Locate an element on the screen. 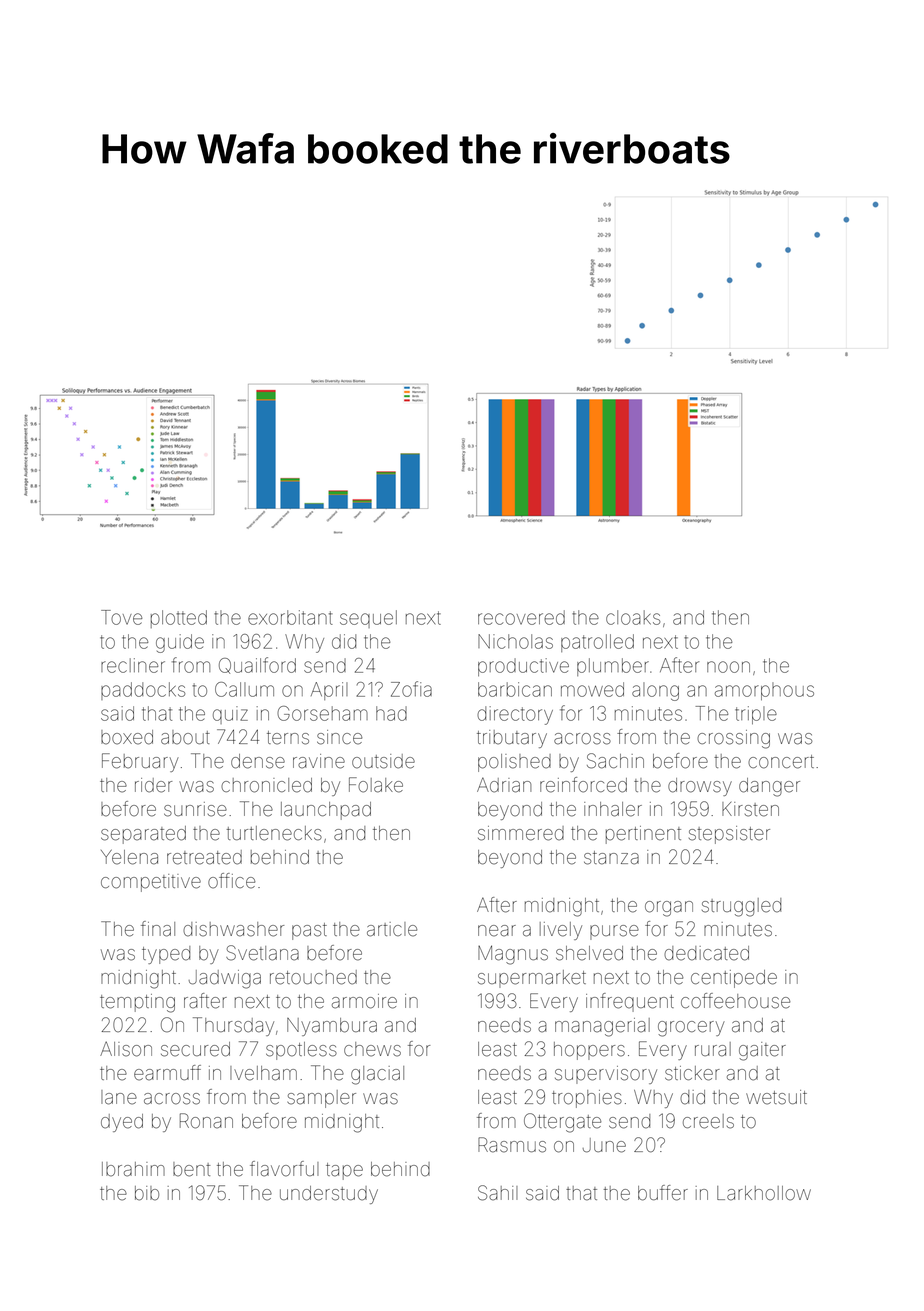 The width and height of the screenshot is (924, 1311). Kirsten is located at coordinates (750, 809).
